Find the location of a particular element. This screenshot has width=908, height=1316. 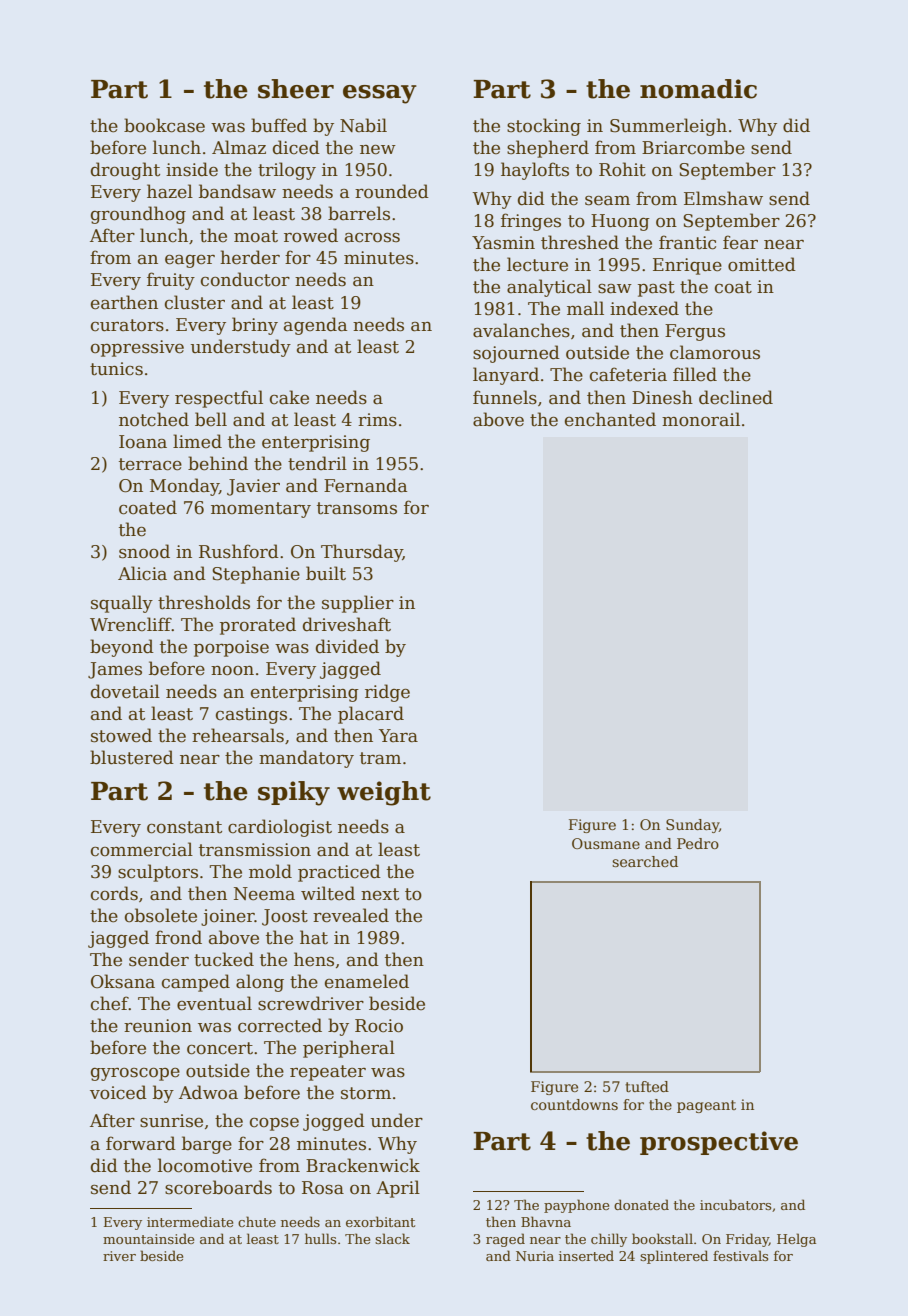

essay is located at coordinates (380, 94).
